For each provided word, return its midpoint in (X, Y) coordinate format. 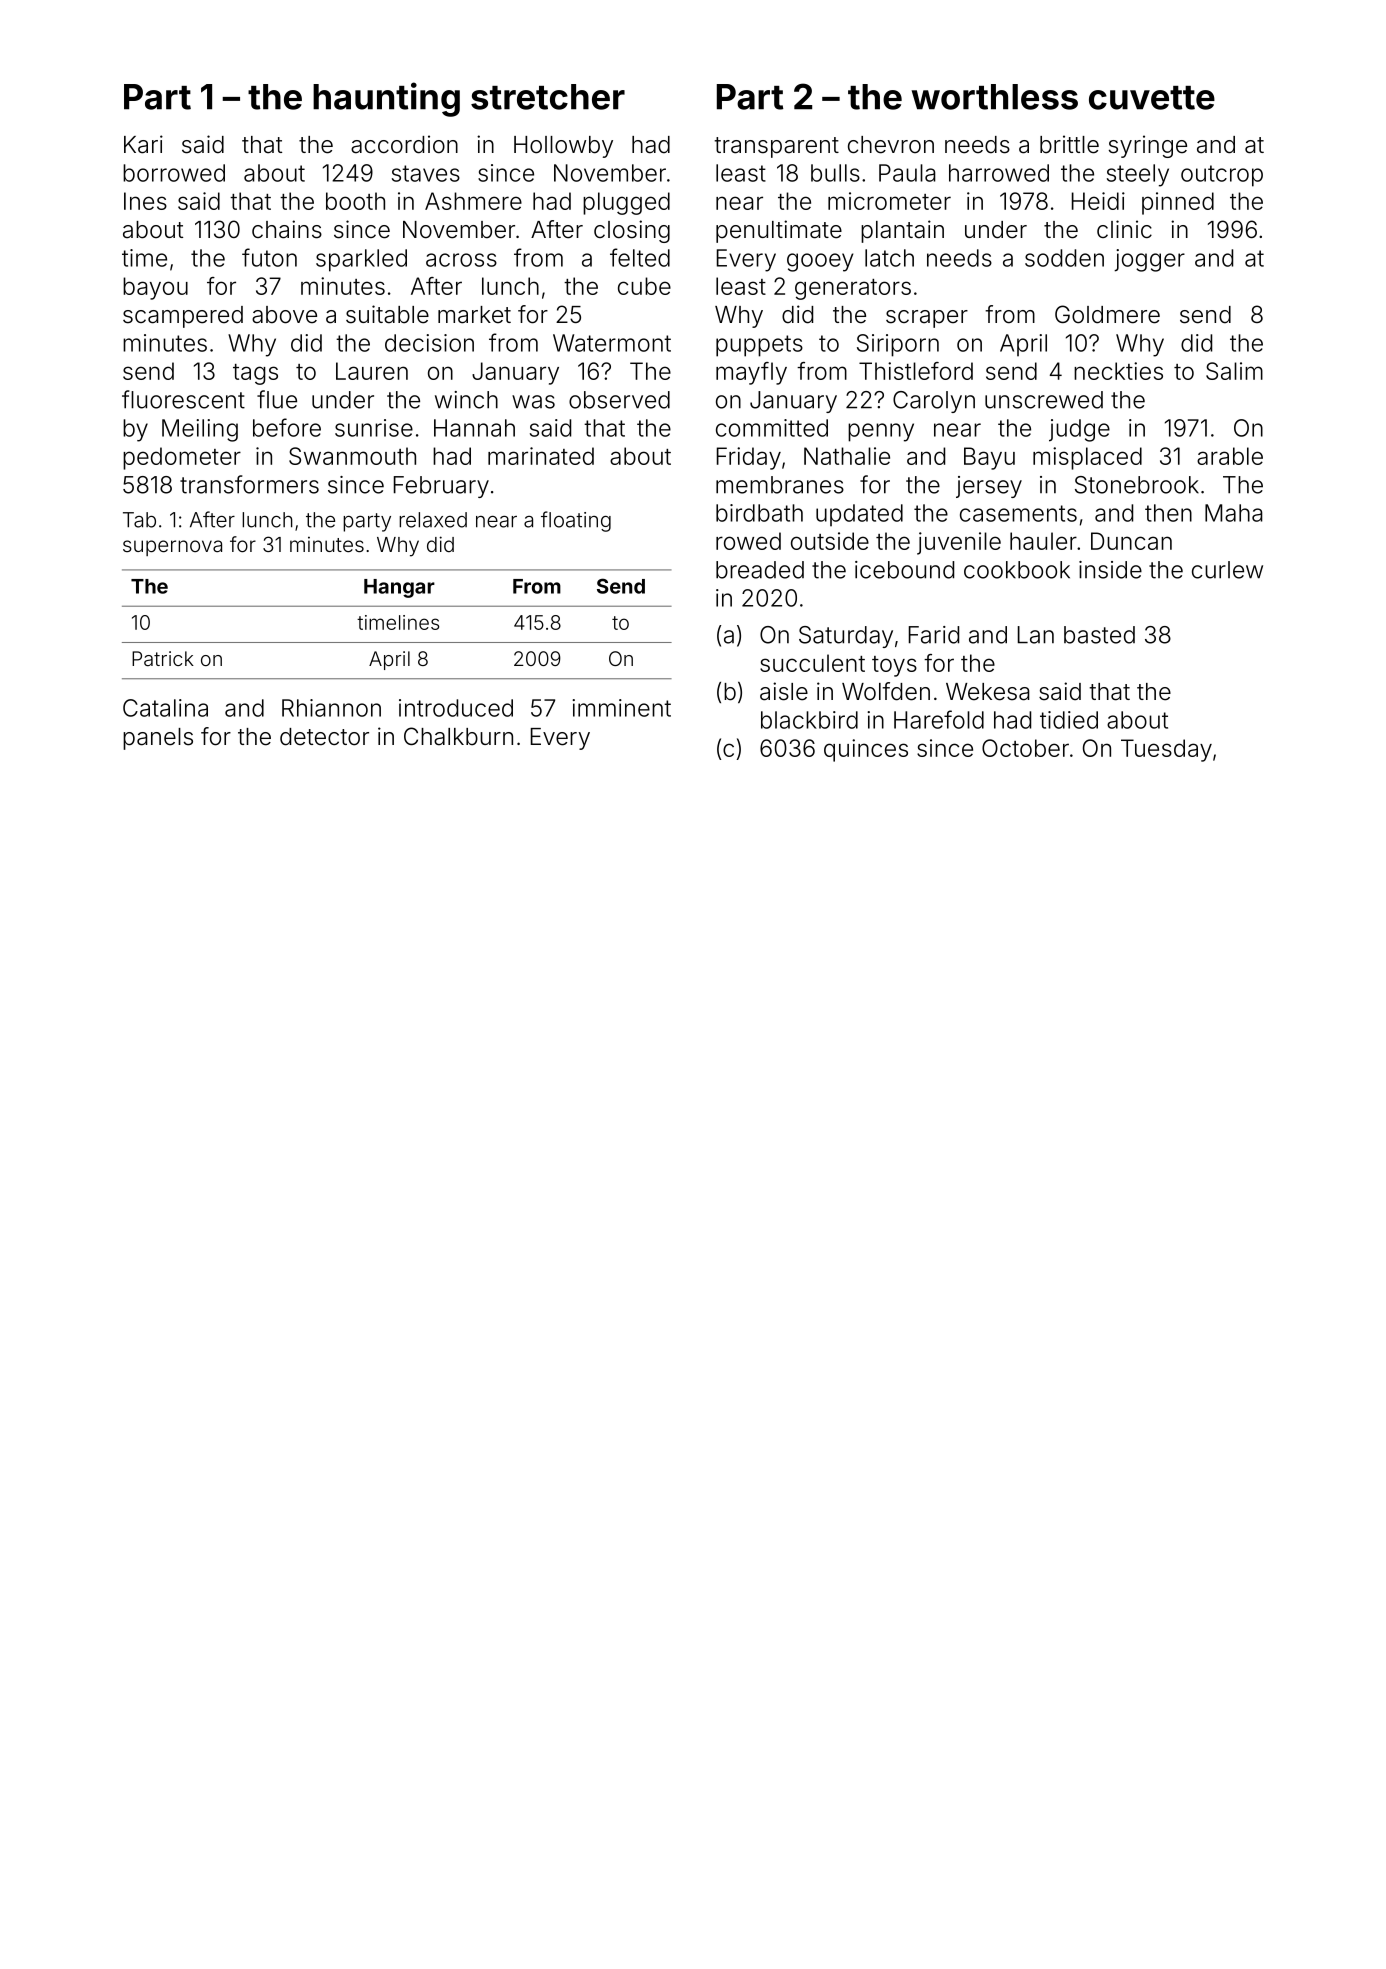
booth (355, 201)
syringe (1148, 146)
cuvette (1152, 98)
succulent (812, 663)
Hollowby (563, 147)
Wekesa (988, 692)
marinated (541, 456)
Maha (1234, 513)
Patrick (163, 658)
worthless (994, 97)
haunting (386, 99)
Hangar (399, 588)
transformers (249, 484)
